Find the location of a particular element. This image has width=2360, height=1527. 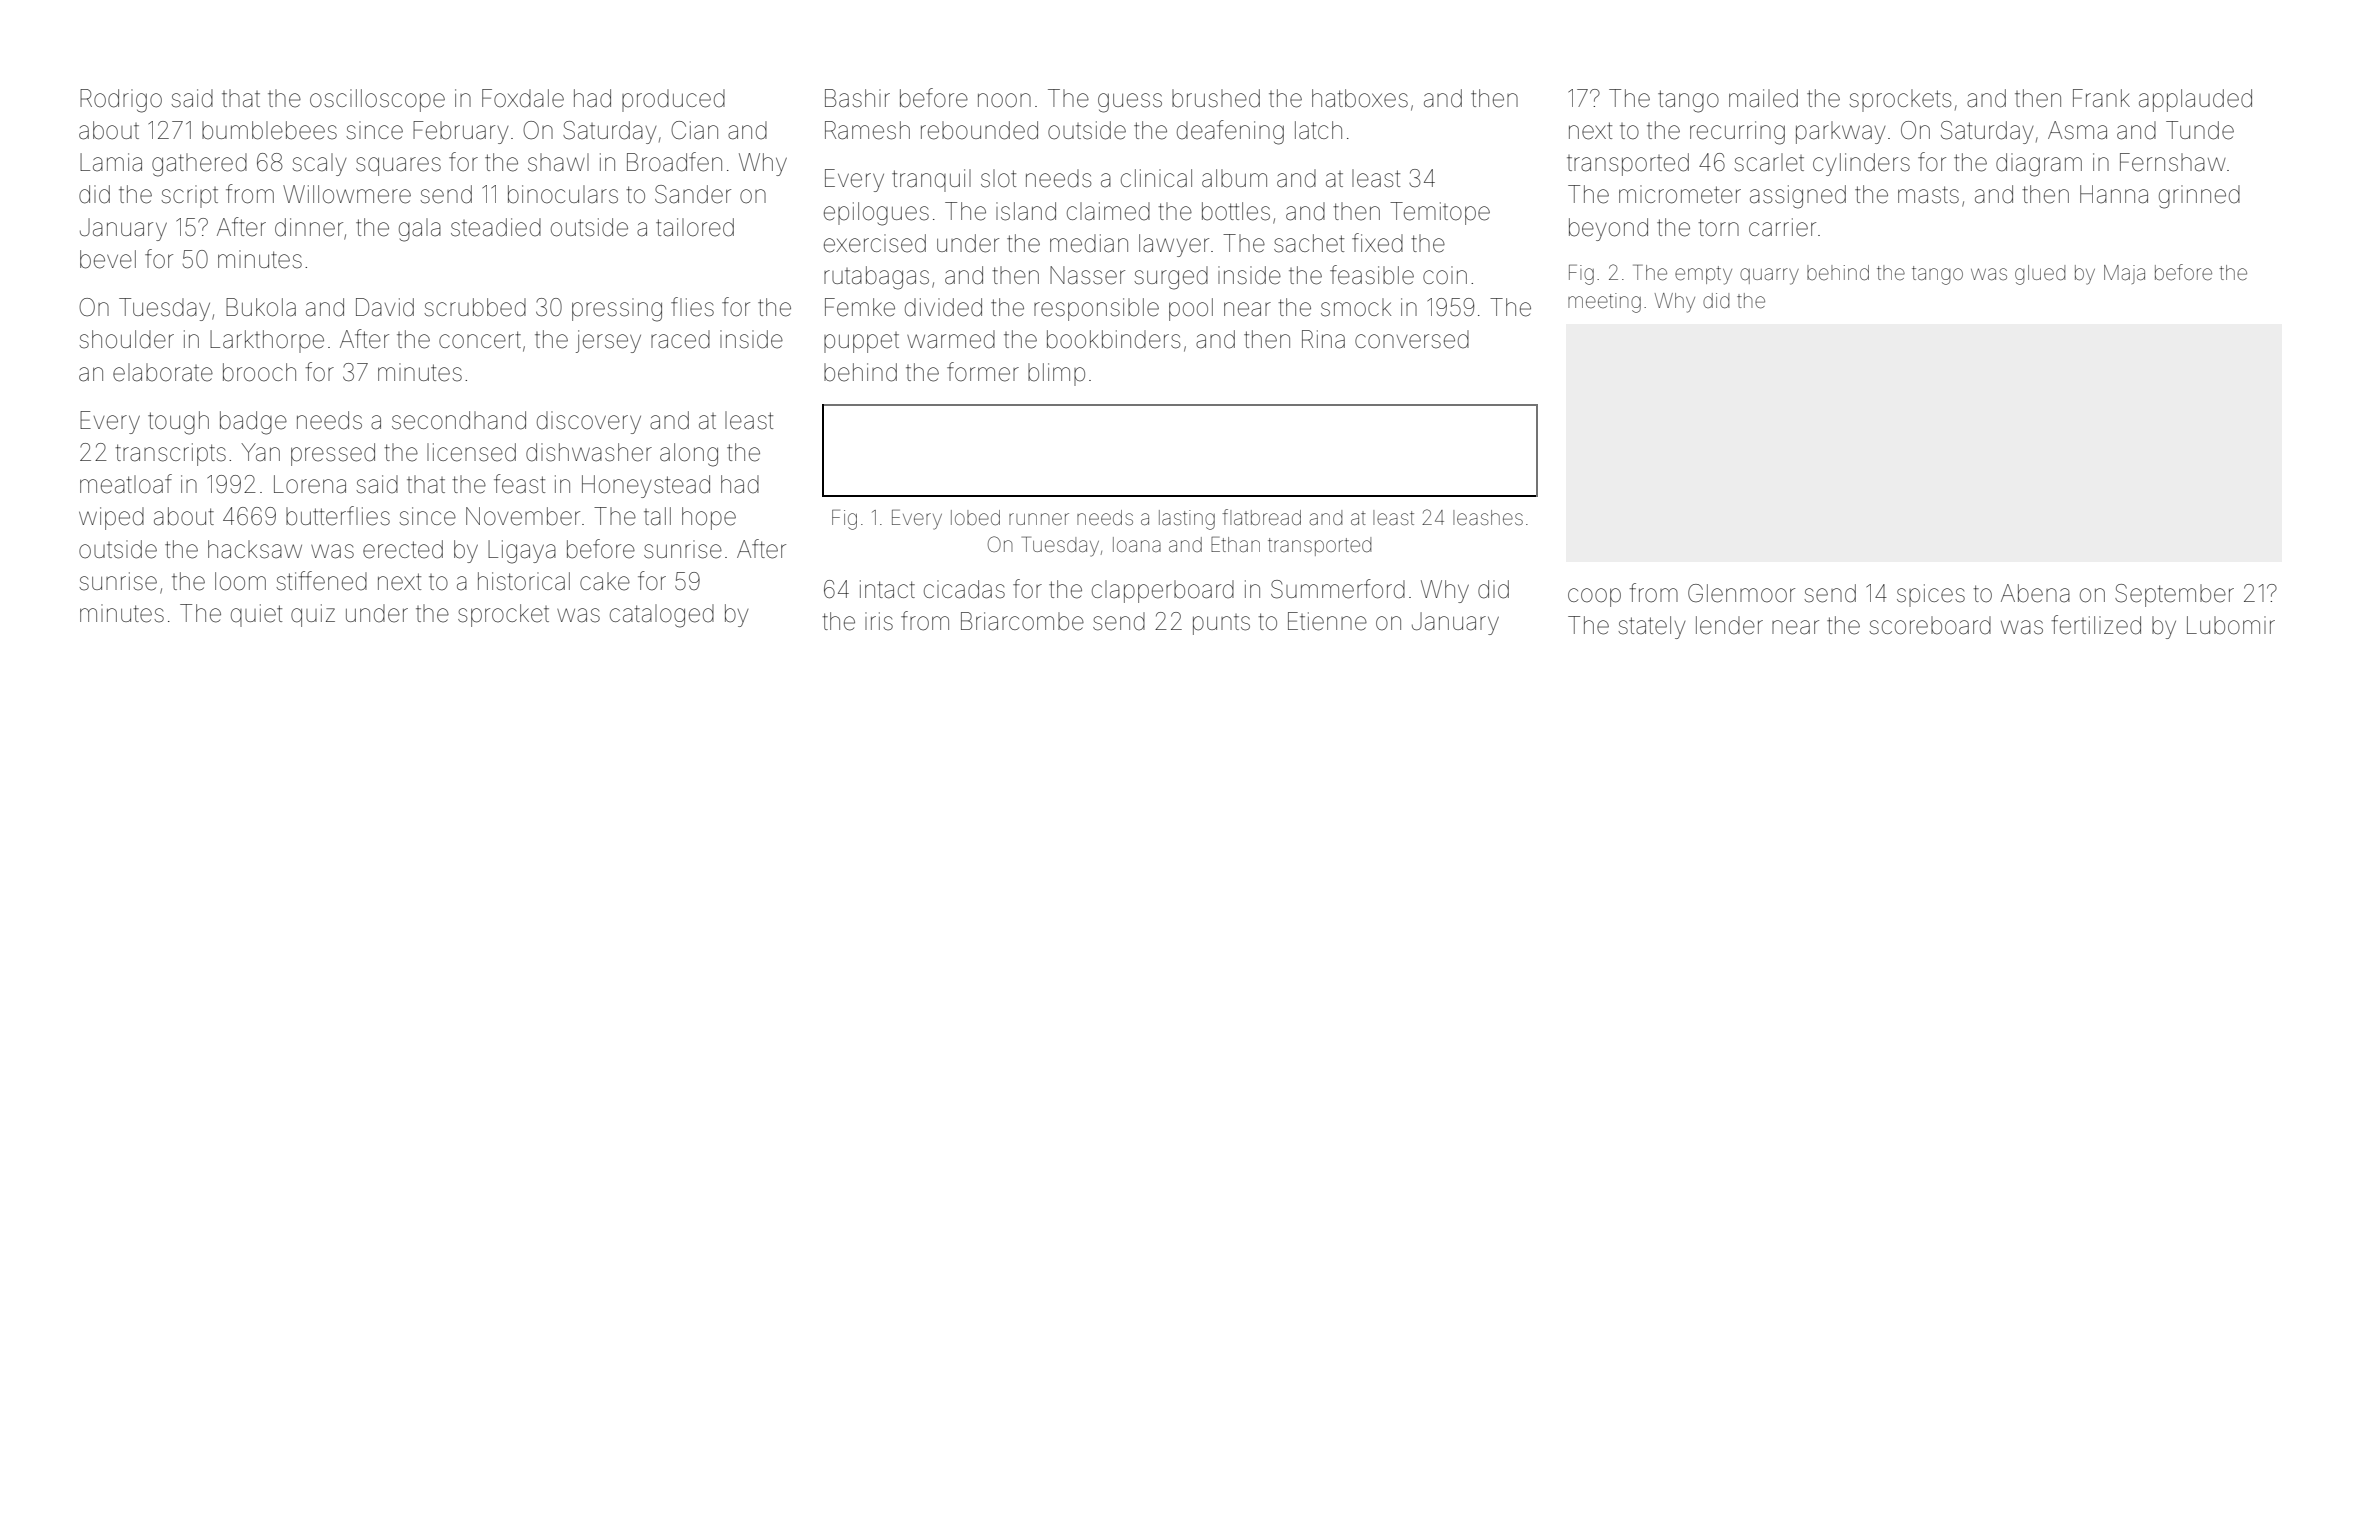

punts is located at coordinates (1221, 624).
